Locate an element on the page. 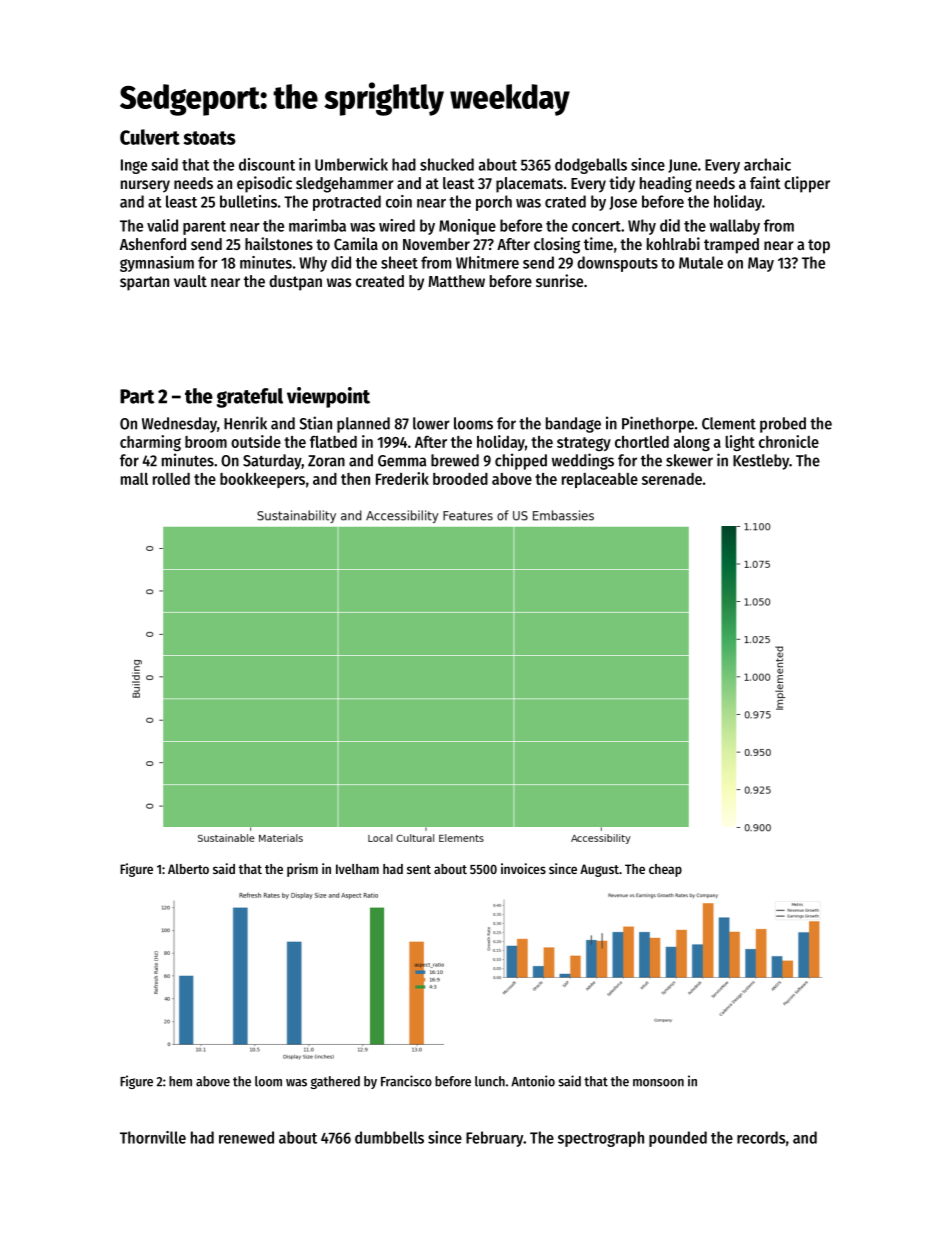  planned is located at coordinates (363, 425).
